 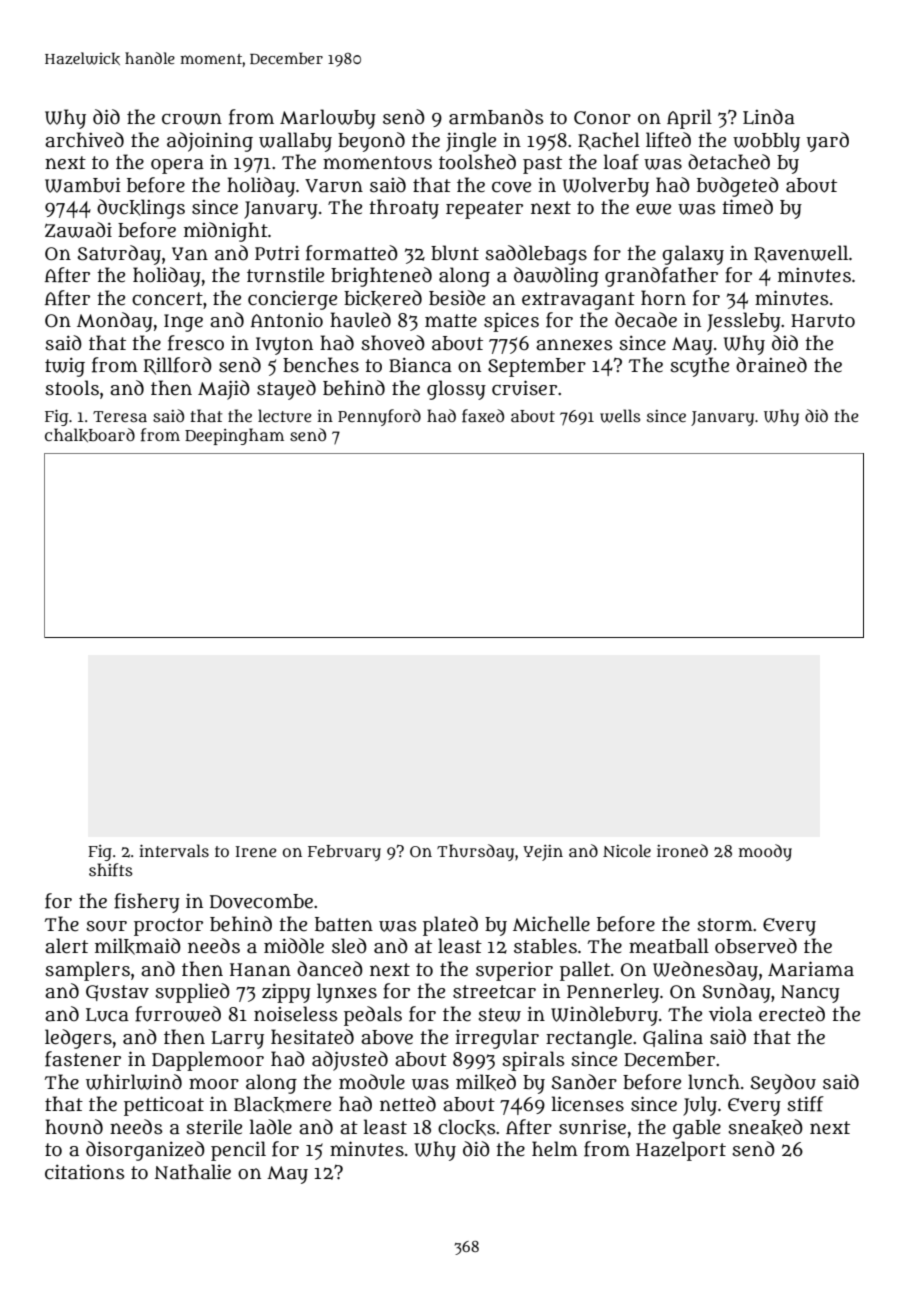 What do you see at coordinates (192, 1172) in the screenshot?
I see `Nathalie` at bounding box center [192, 1172].
